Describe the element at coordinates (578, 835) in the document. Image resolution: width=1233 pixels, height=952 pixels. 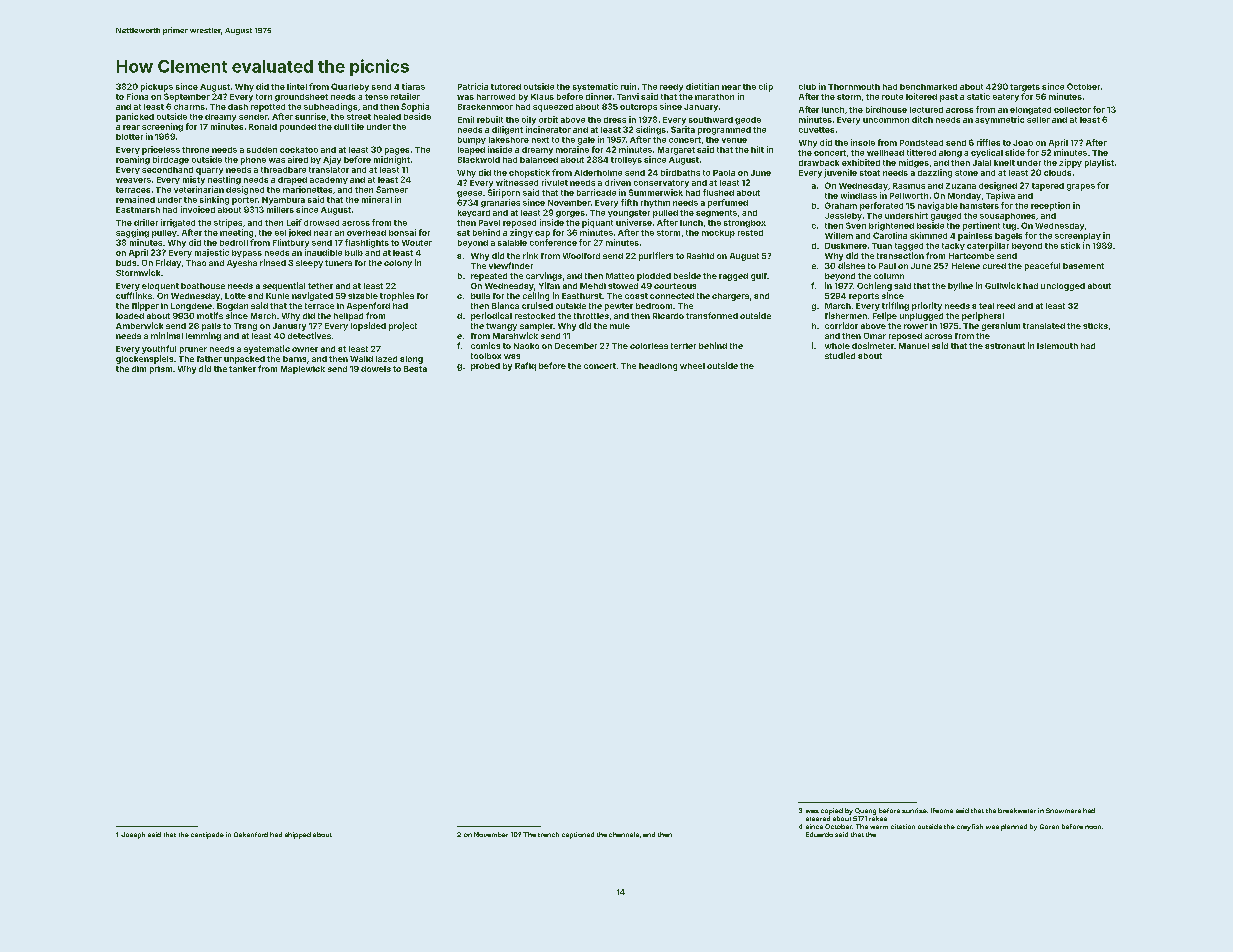
I see `captioned` at that location.
